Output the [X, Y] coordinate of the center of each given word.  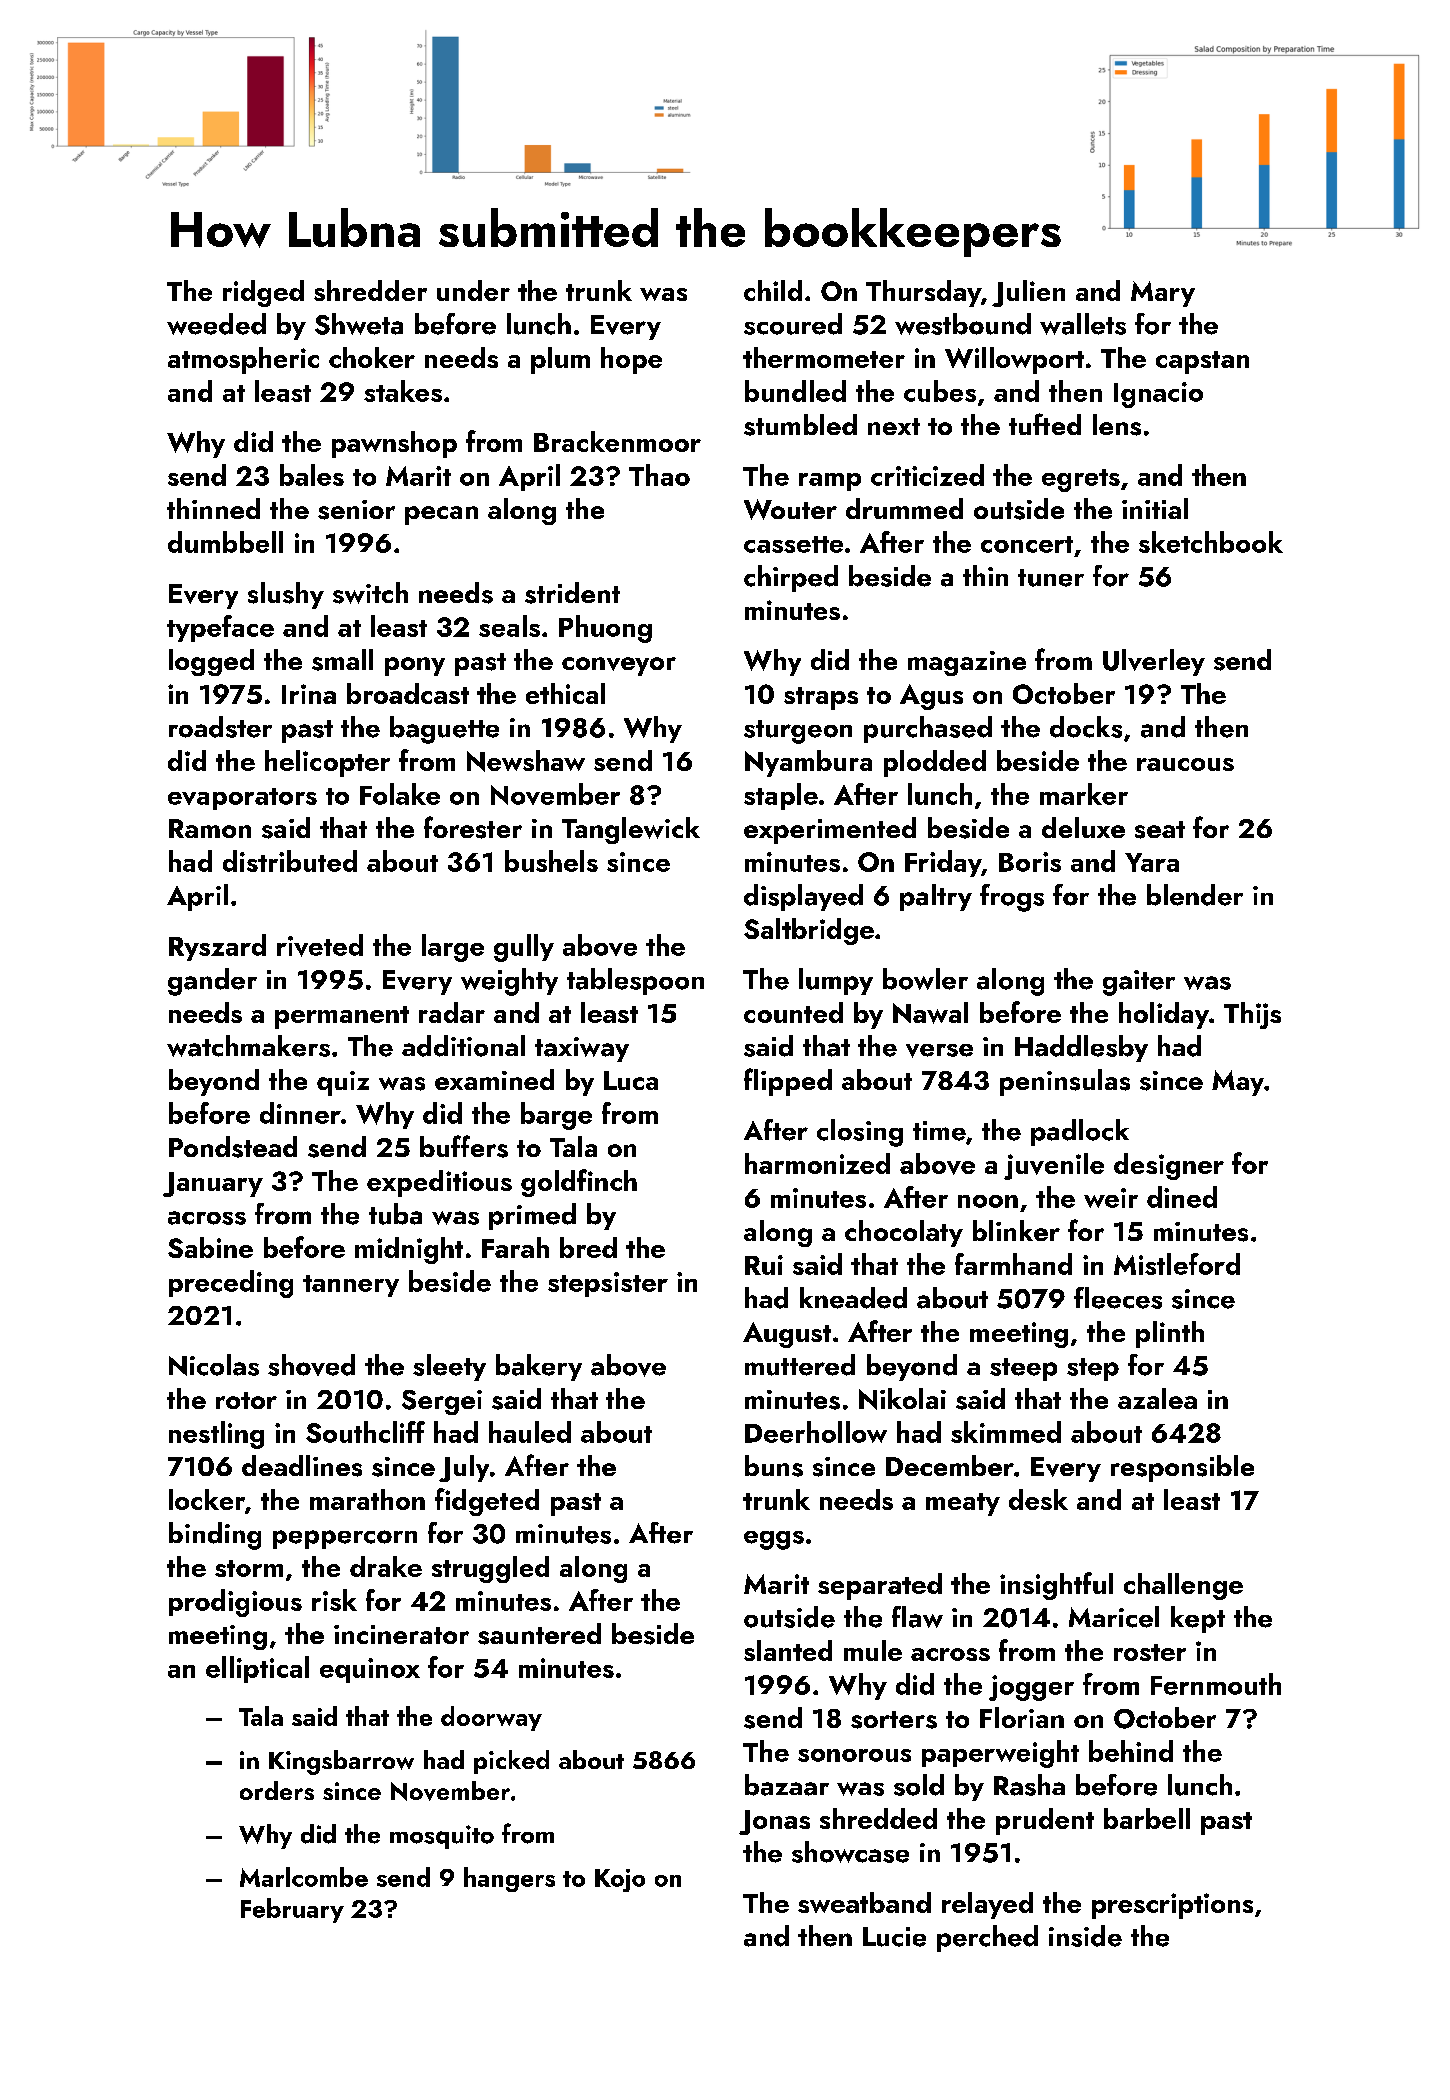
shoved [311, 1365]
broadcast [408, 693]
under [473, 290]
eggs [774, 1540]
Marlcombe [304, 1877]
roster [1150, 1652]
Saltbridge [809, 931]
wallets [1083, 324]
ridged [263, 293]
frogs [1012, 898]
